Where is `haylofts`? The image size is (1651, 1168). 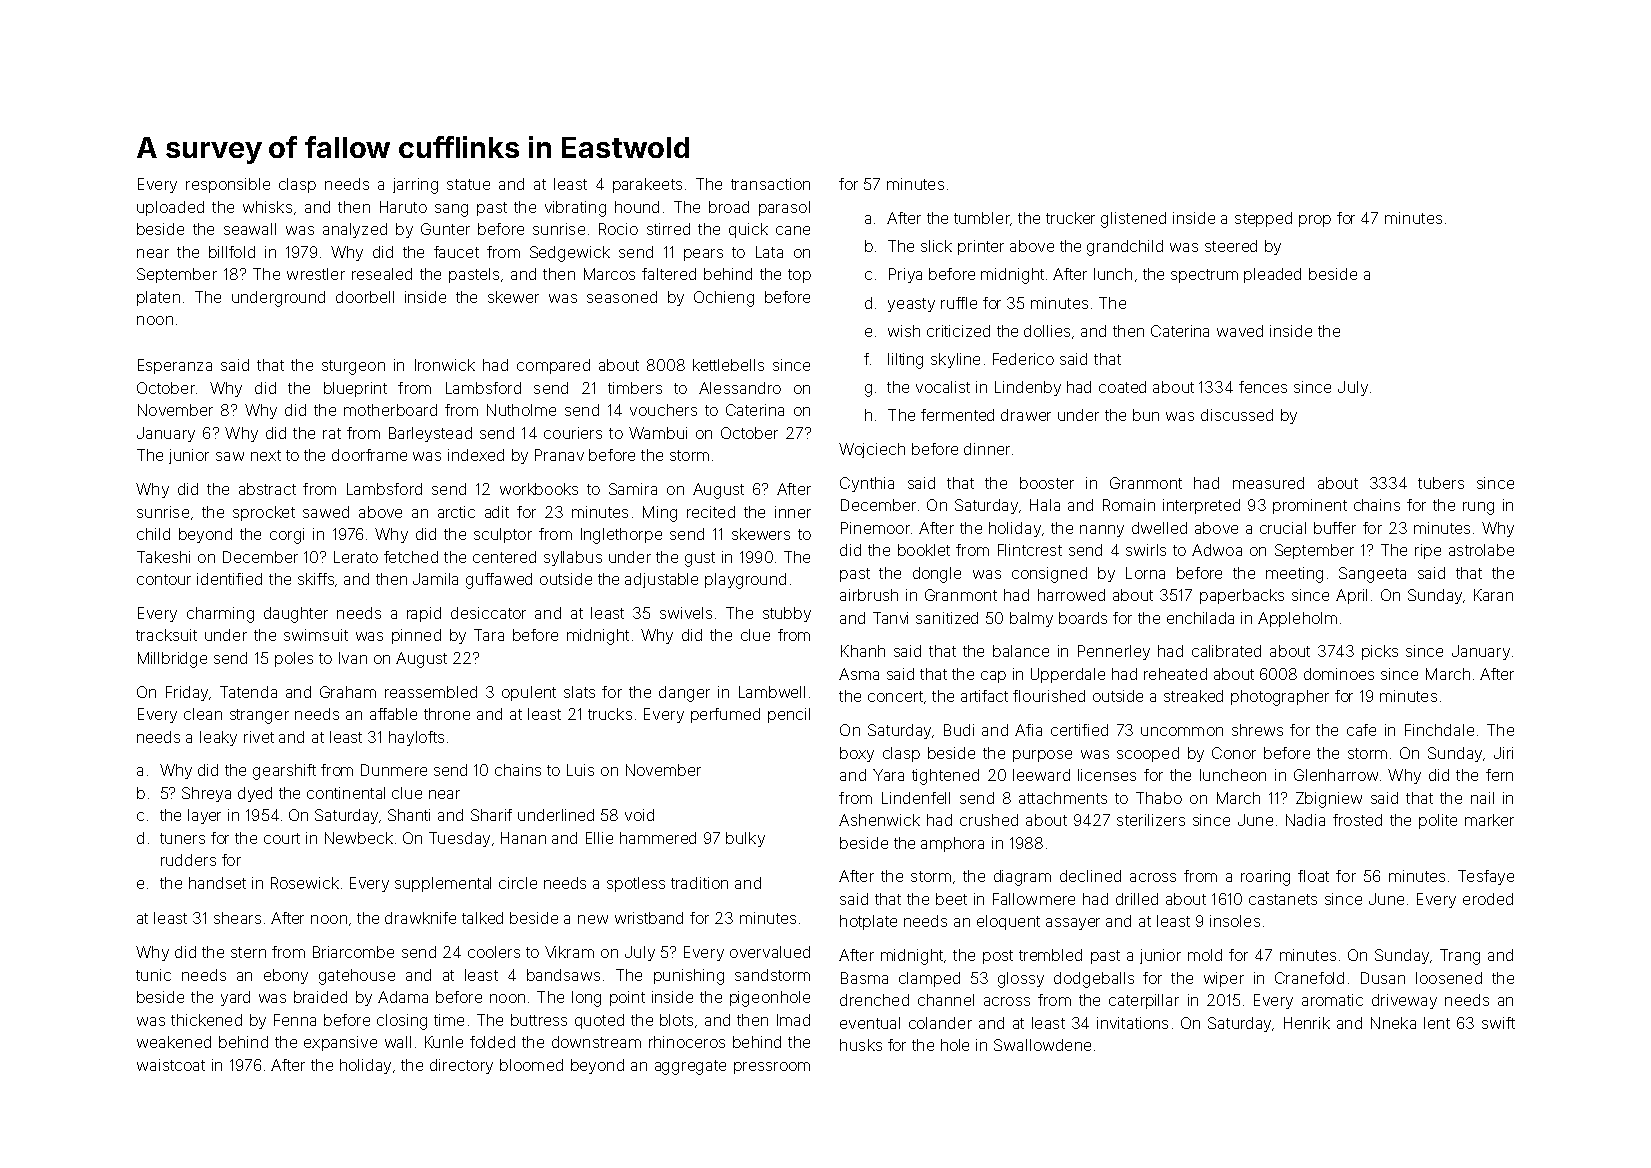
haylofts is located at coordinates (416, 738).
